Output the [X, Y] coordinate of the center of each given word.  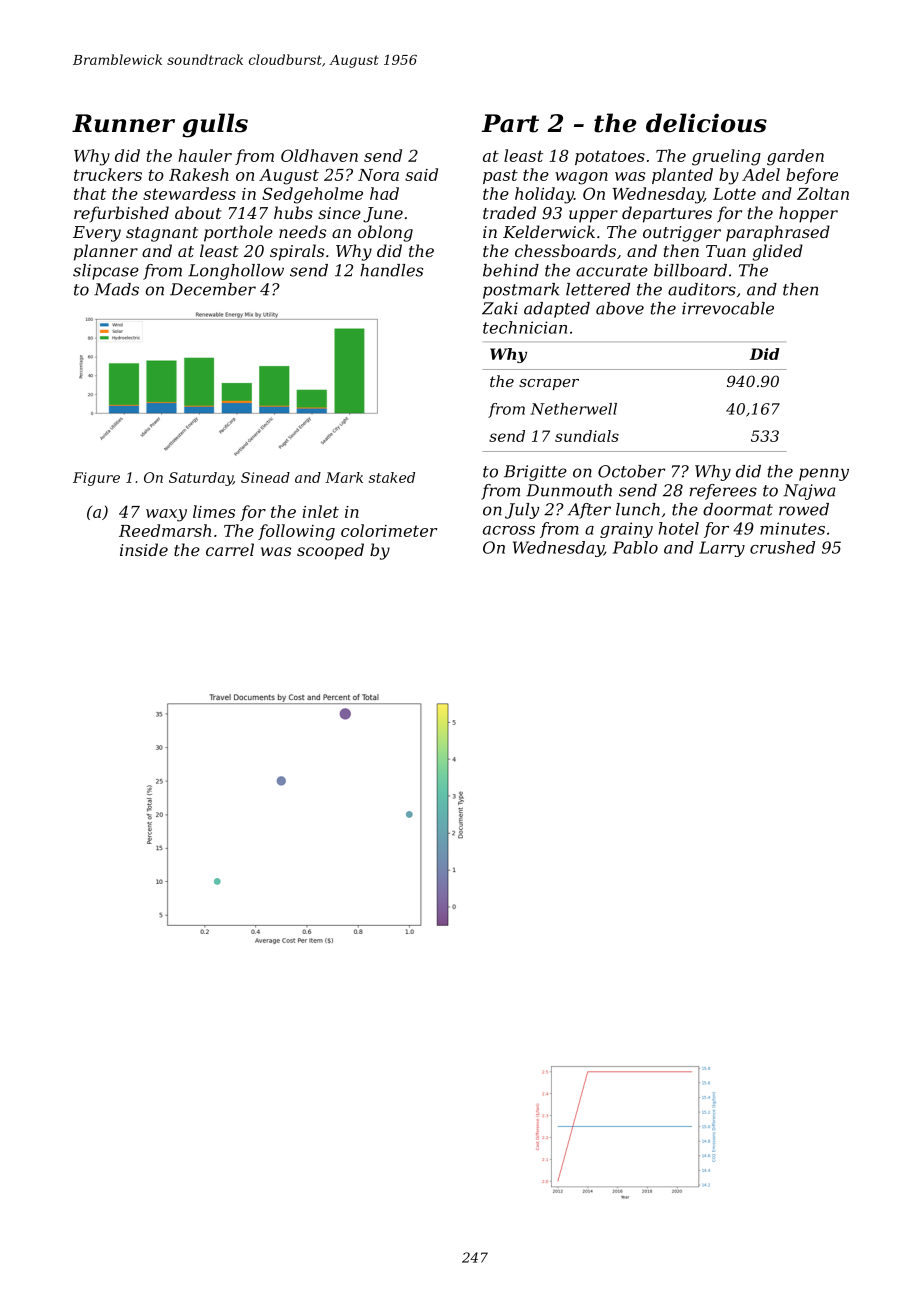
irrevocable [728, 308]
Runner [123, 123]
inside [144, 549]
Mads [116, 289]
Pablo [635, 547]
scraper [549, 384]
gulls [215, 125]
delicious [706, 123]
